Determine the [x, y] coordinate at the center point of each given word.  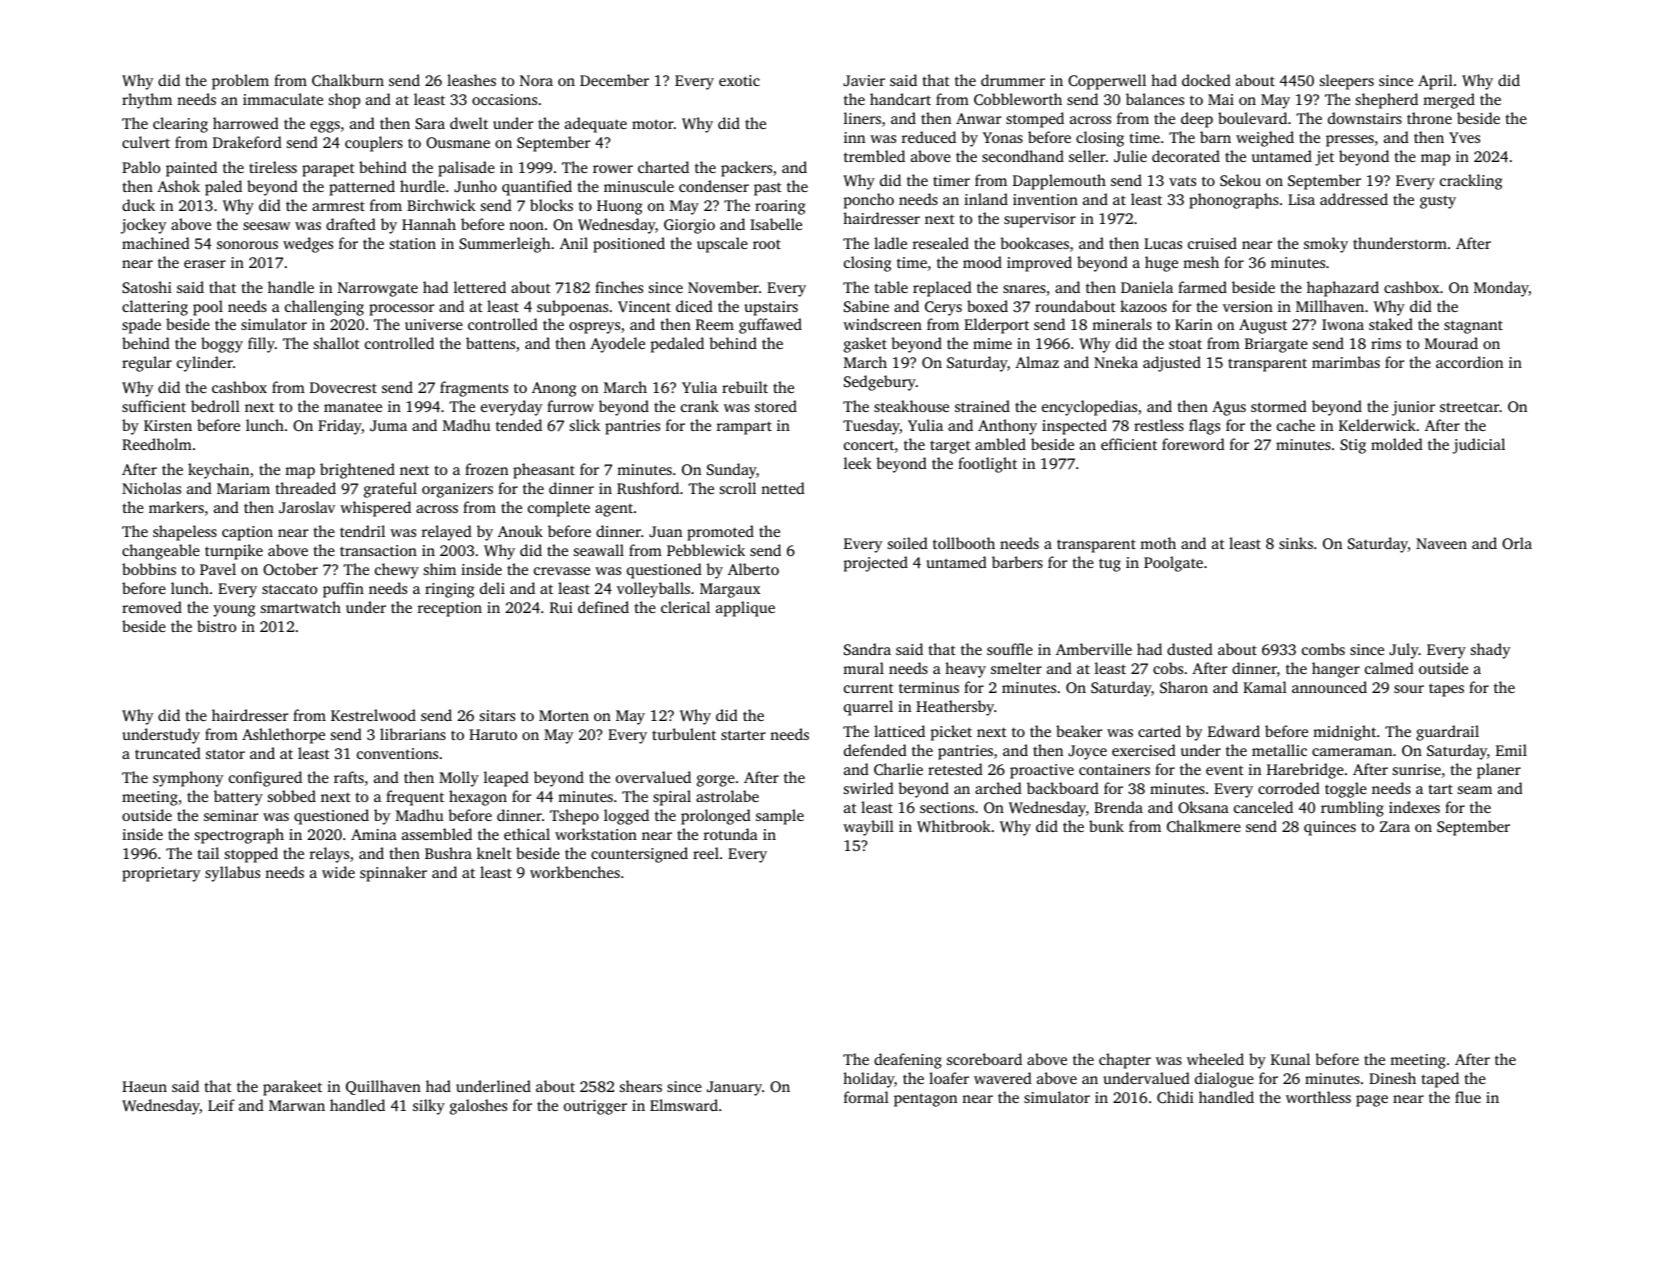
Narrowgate [378, 289]
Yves [1464, 137]
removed [152, 607]
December [614, 80]
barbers [1017, 562]
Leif [221, 1105]
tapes [1446, 690]
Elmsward [684, 1105]
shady [1490, 651]
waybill [868, 828]
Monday [1501, 289]
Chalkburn [348, 80]
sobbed [292, 796]
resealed [941, 243]
